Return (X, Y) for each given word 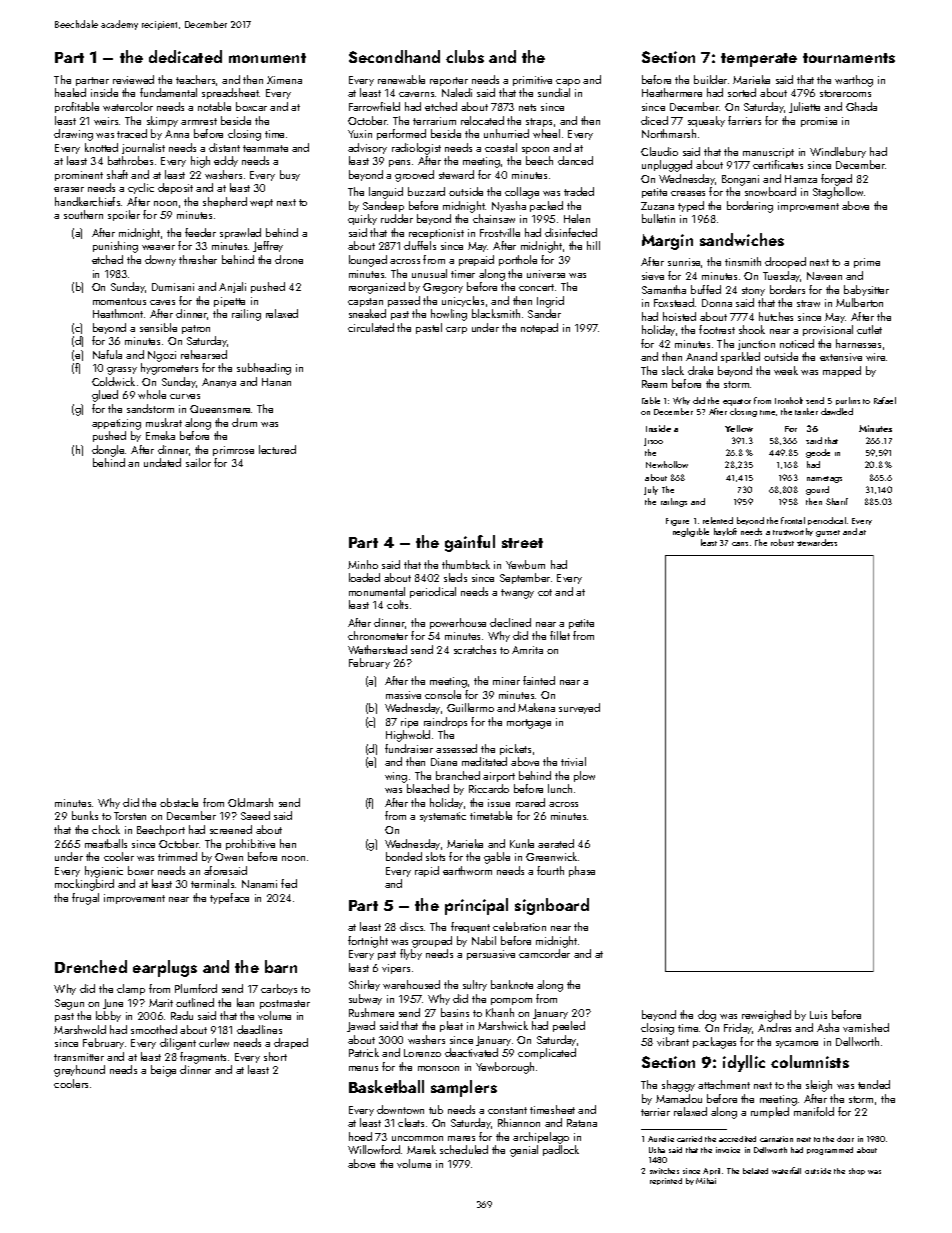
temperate (759, 60)
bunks (85, 815)
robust (782, 542)
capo (568, 82)
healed (70, 92)
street (522, 543)
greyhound (79, 1071)
